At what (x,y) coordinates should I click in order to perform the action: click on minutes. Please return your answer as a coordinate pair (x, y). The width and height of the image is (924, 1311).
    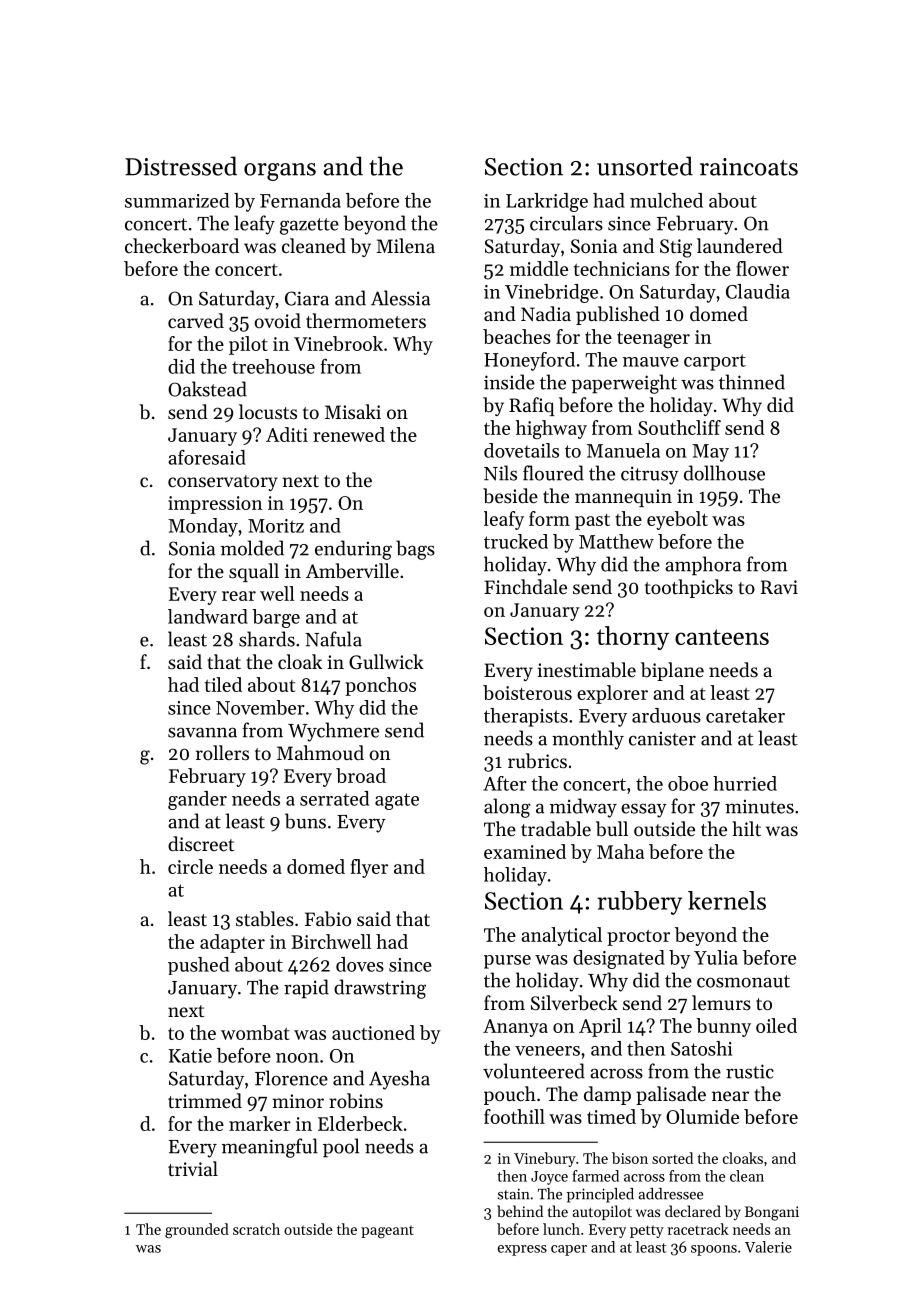
    Looking at the image, I should click on (759, 806).
